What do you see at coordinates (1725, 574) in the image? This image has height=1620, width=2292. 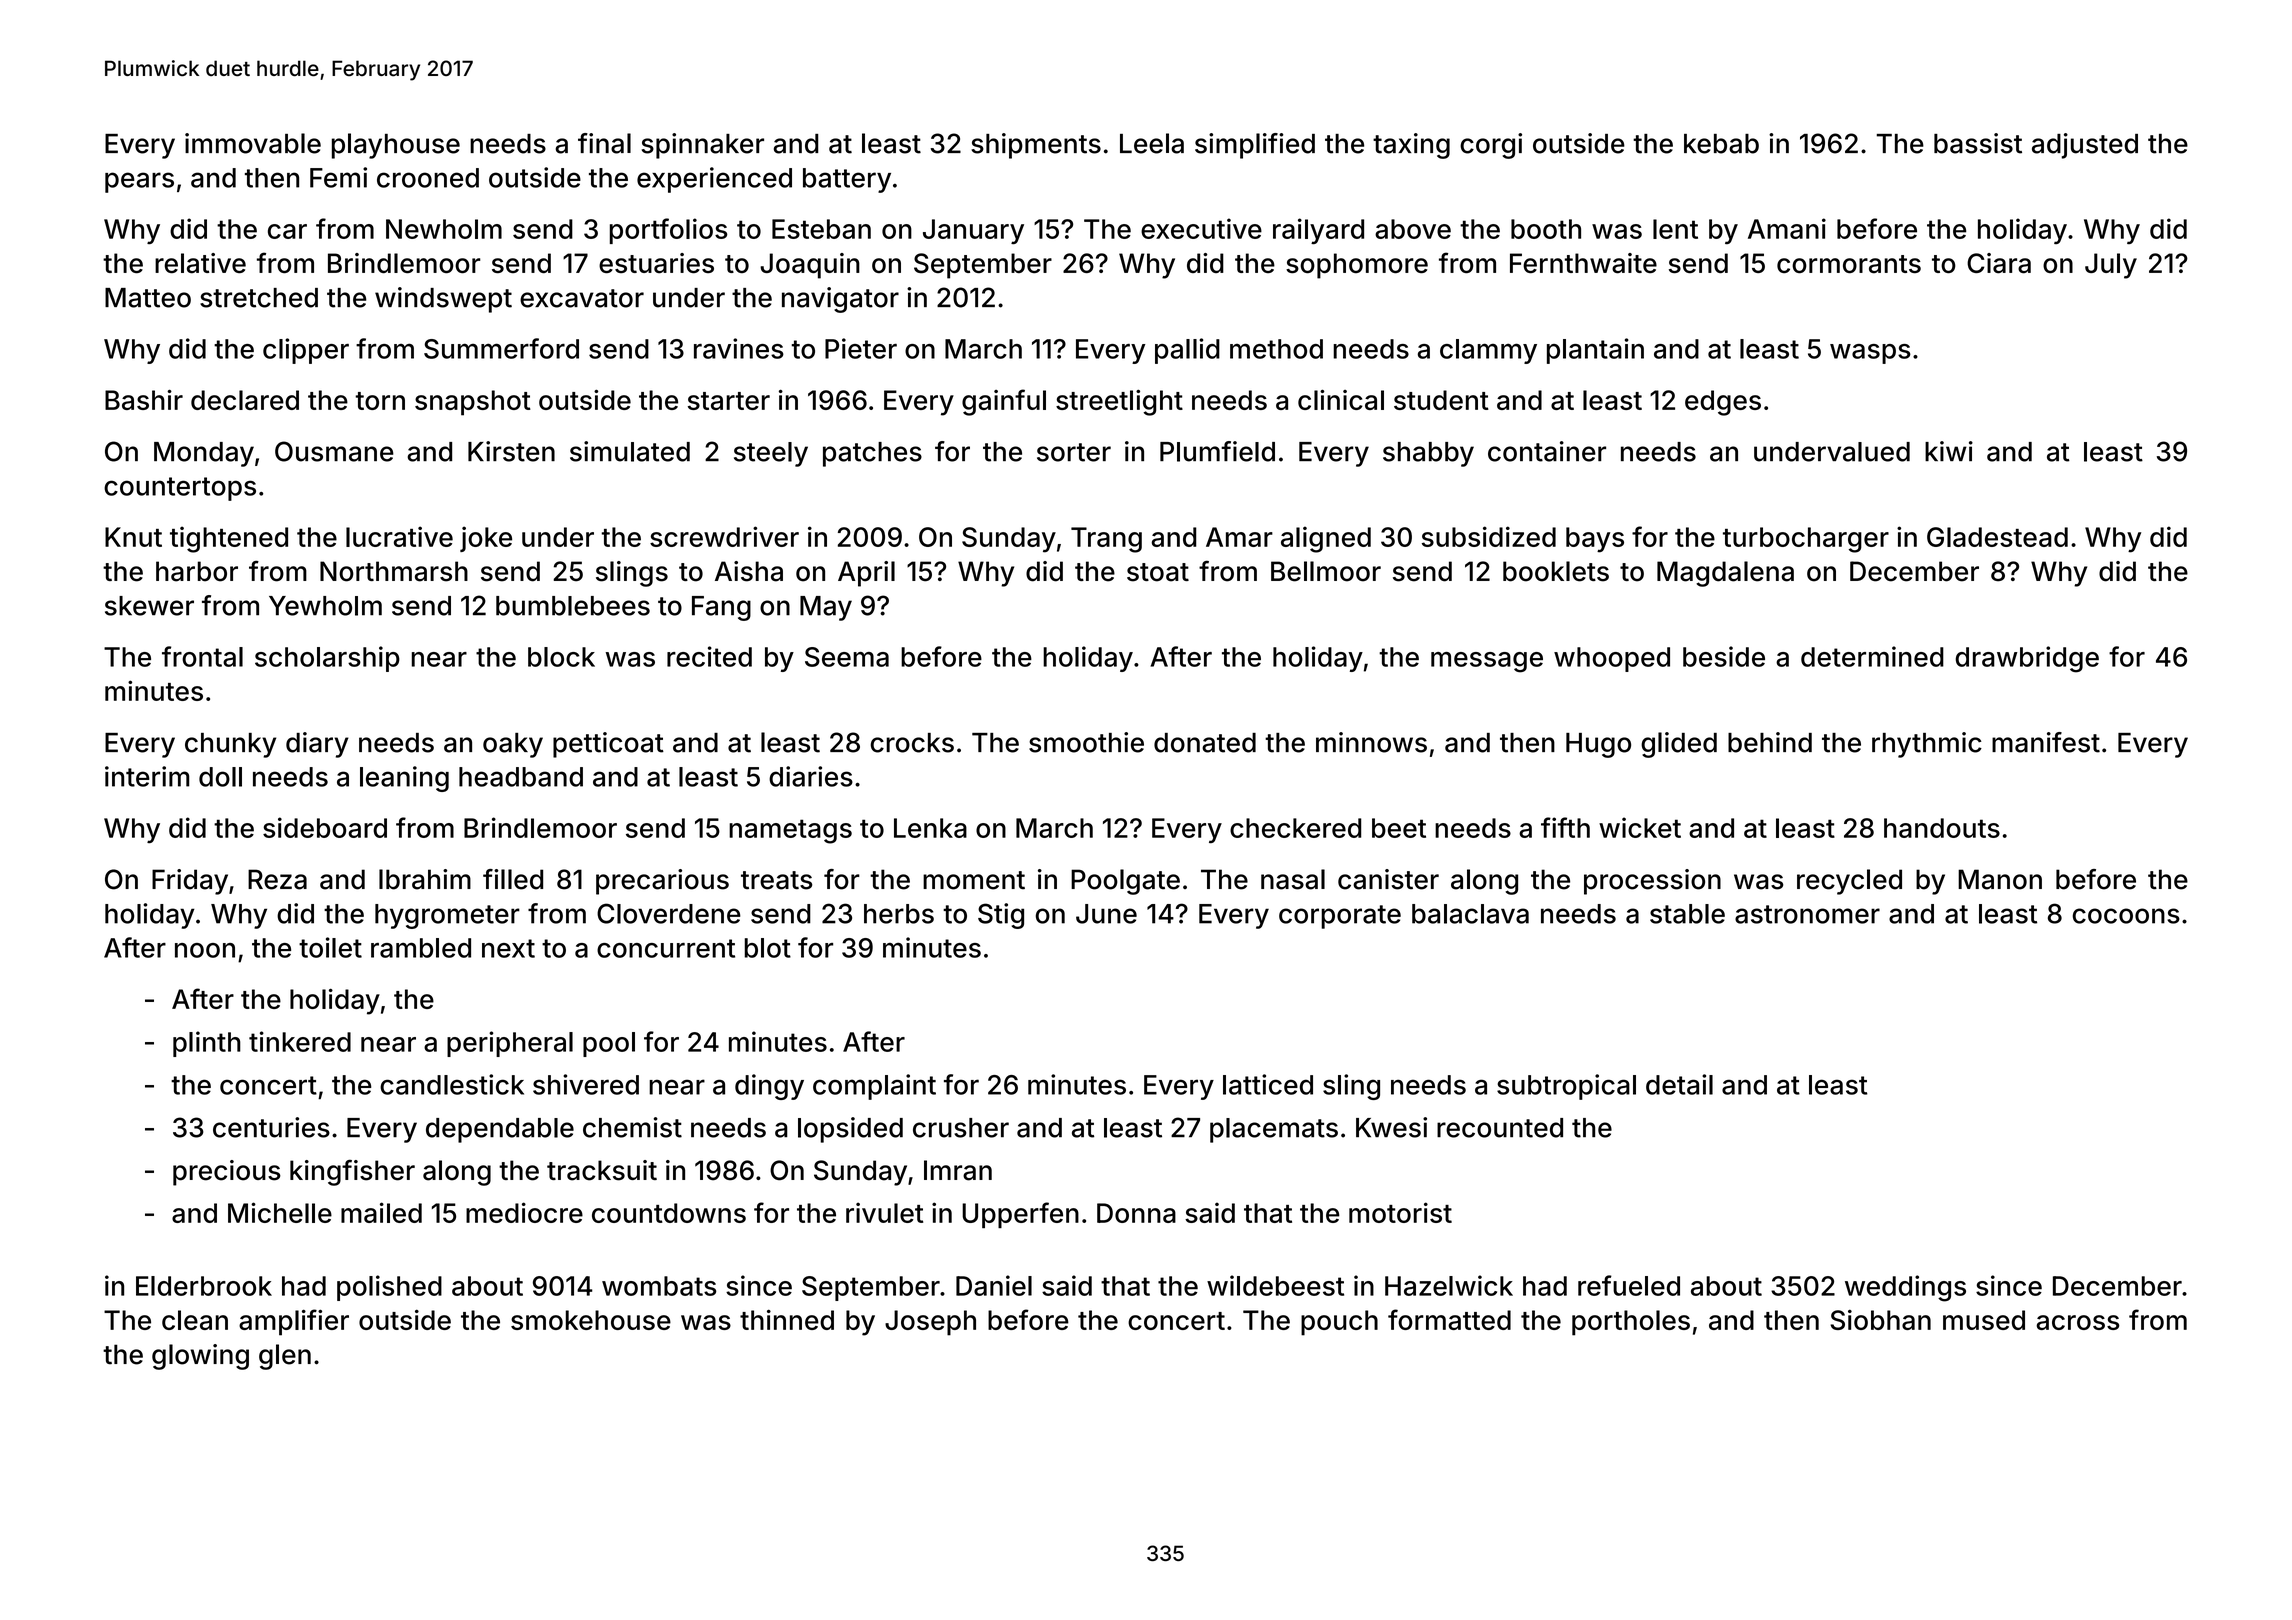 I see `Magdalena` at bounding box center [1725, 574].
